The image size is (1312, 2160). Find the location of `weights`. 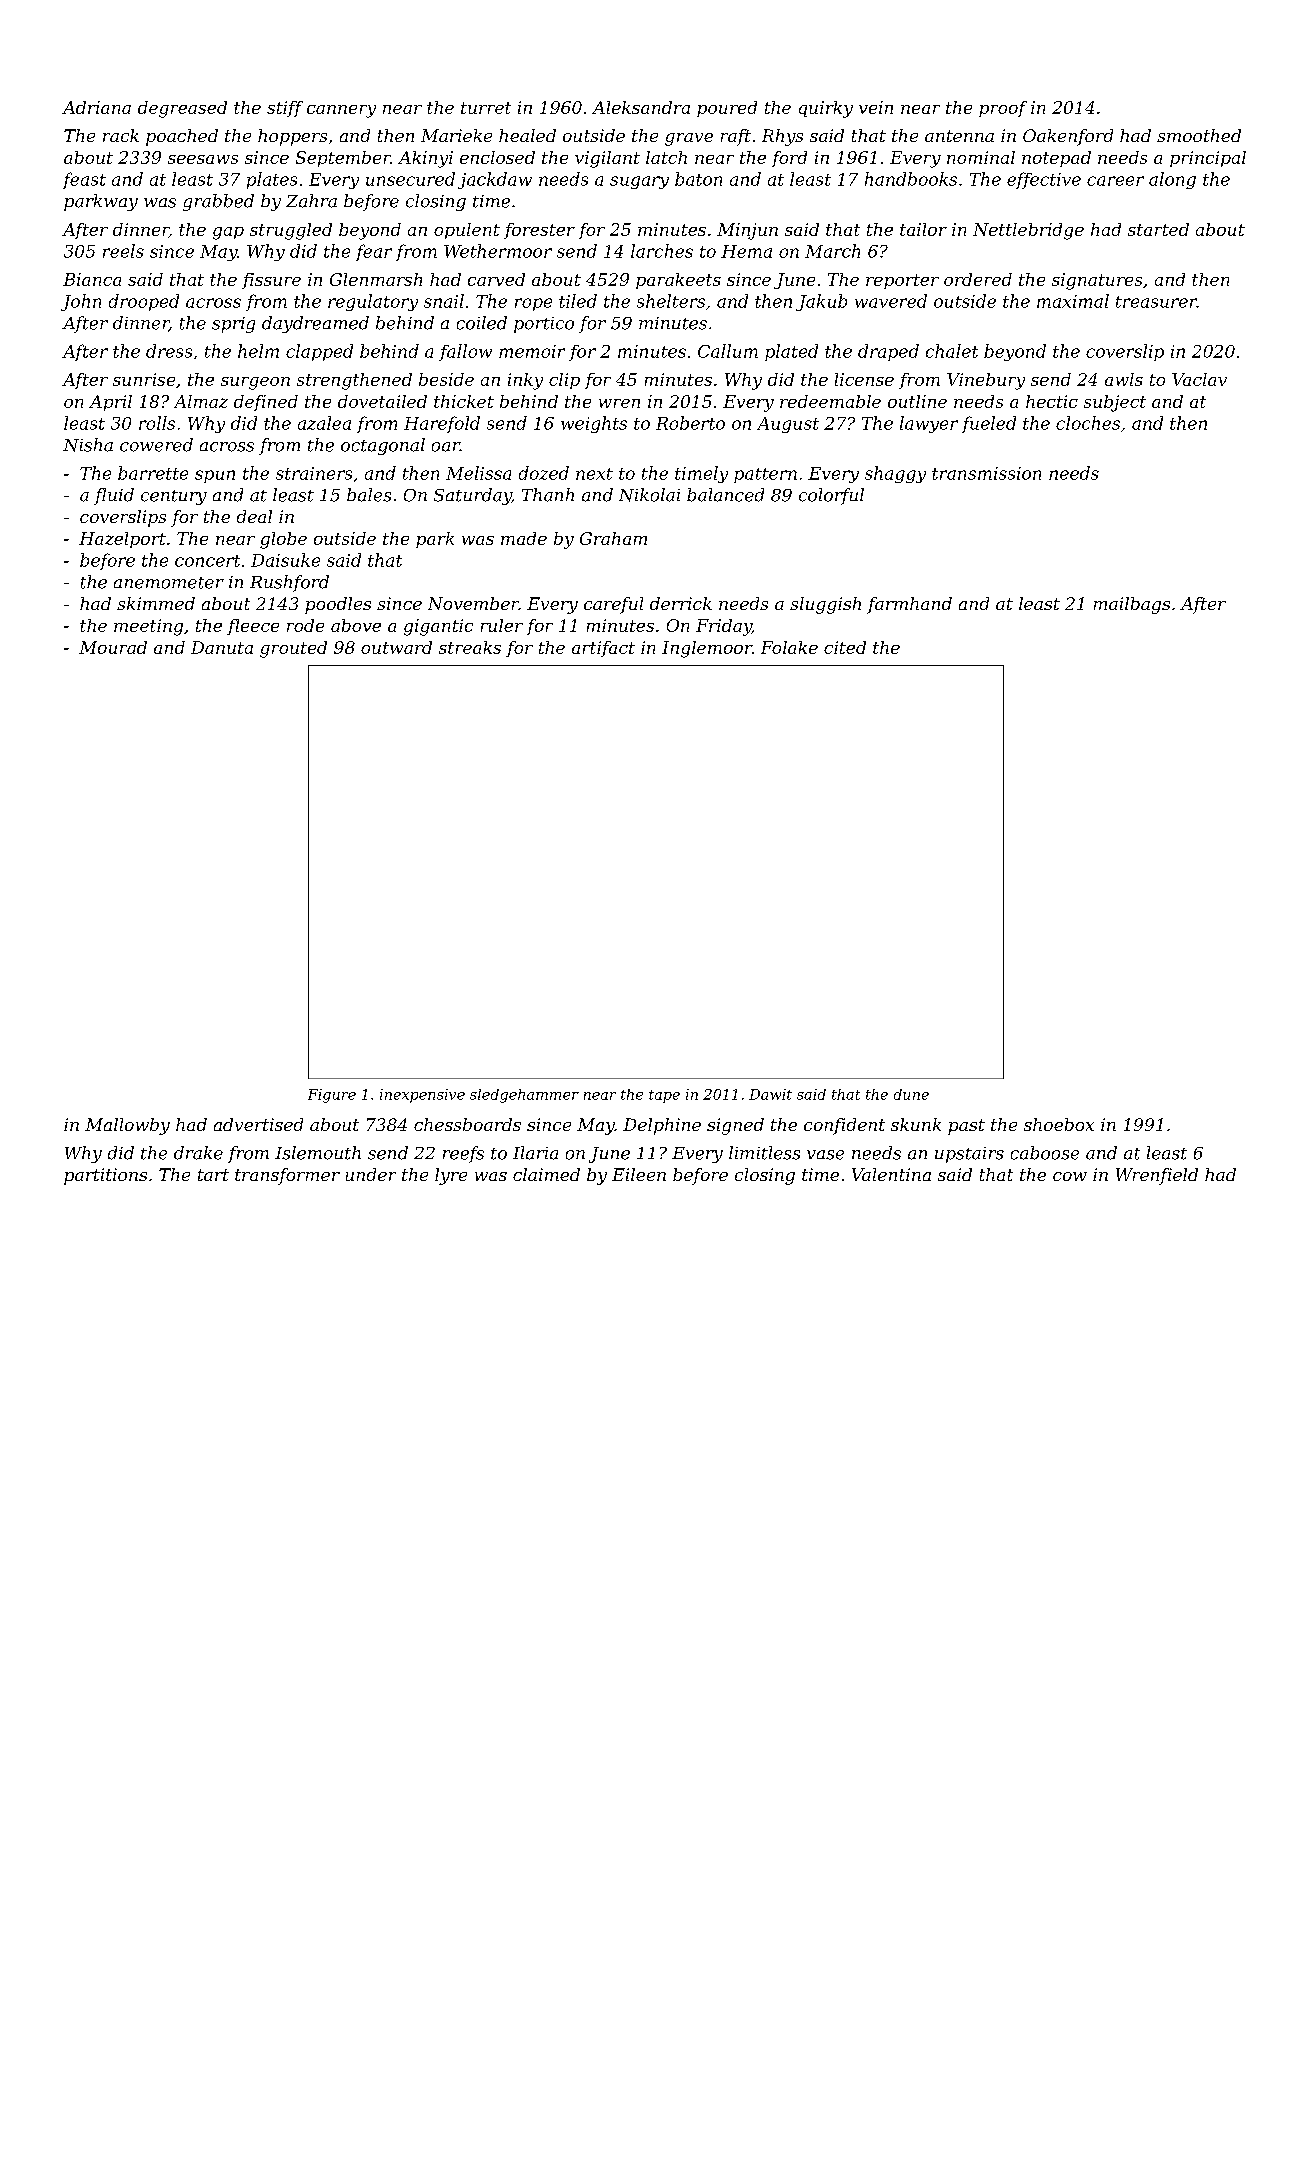

weights is located at coordinates (594, 424).
